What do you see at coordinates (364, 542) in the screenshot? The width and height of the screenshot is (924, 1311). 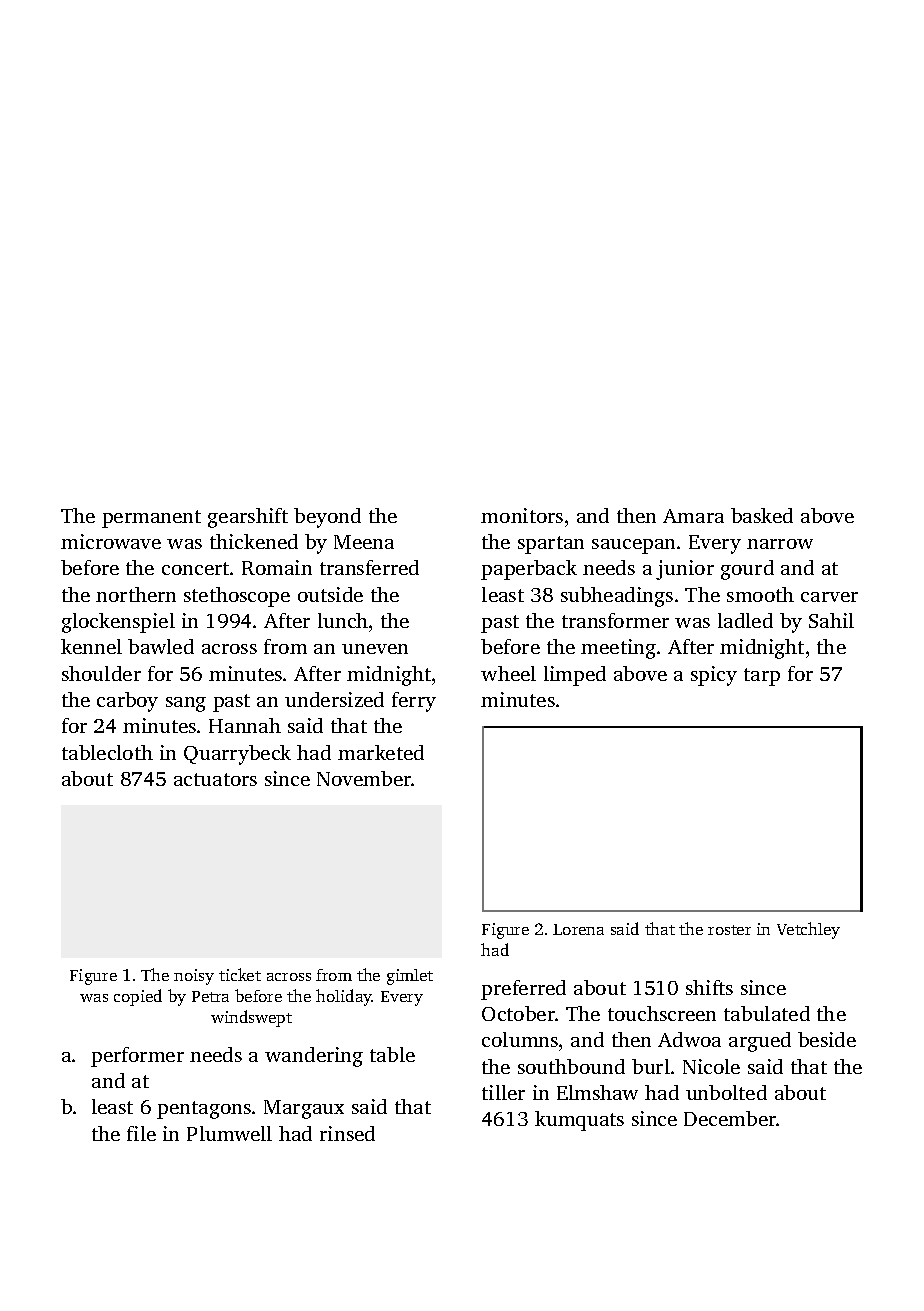 I see `Meena` at bounding box center [364, 542].
